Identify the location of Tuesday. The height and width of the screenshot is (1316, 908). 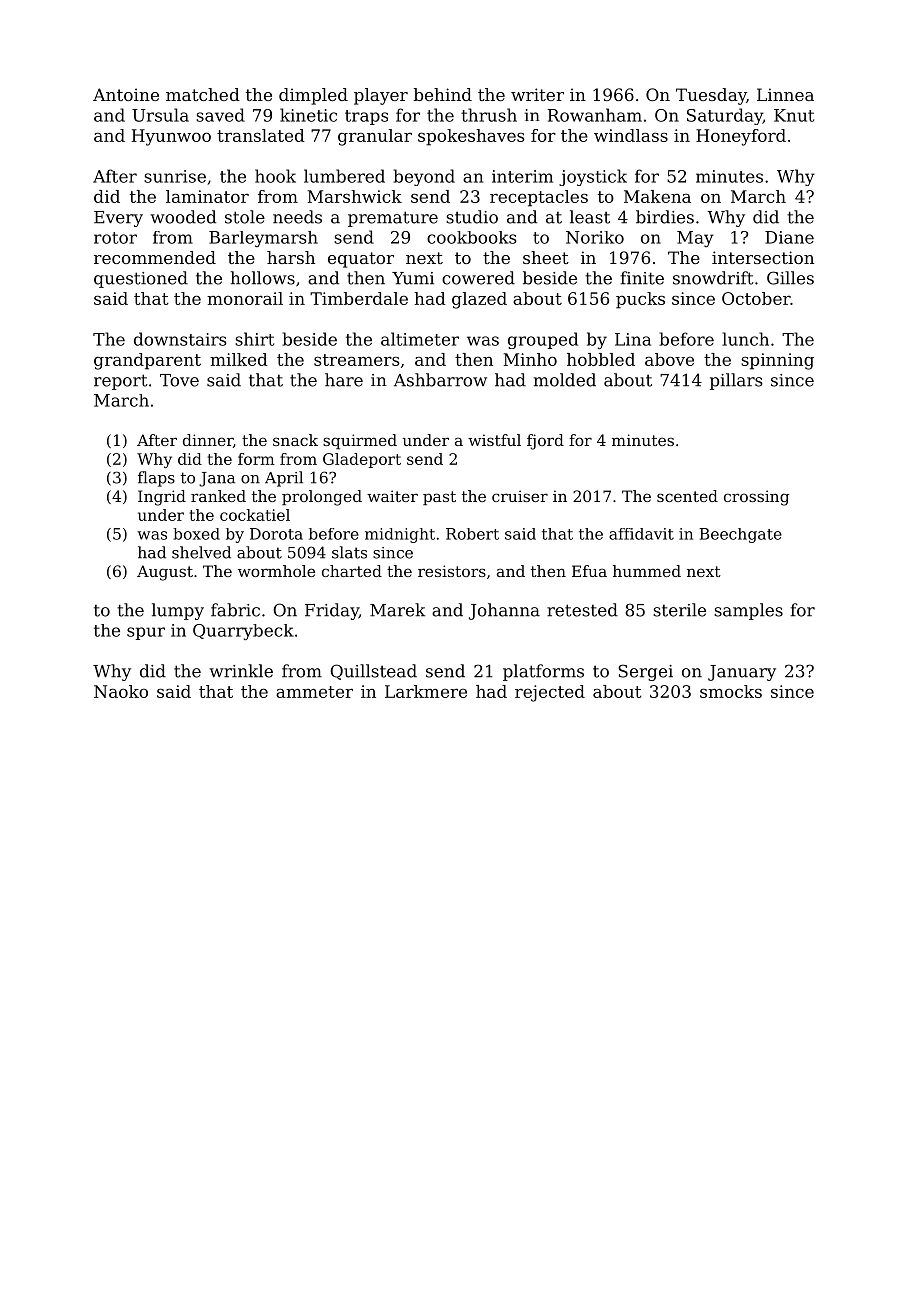
(711, 96).
